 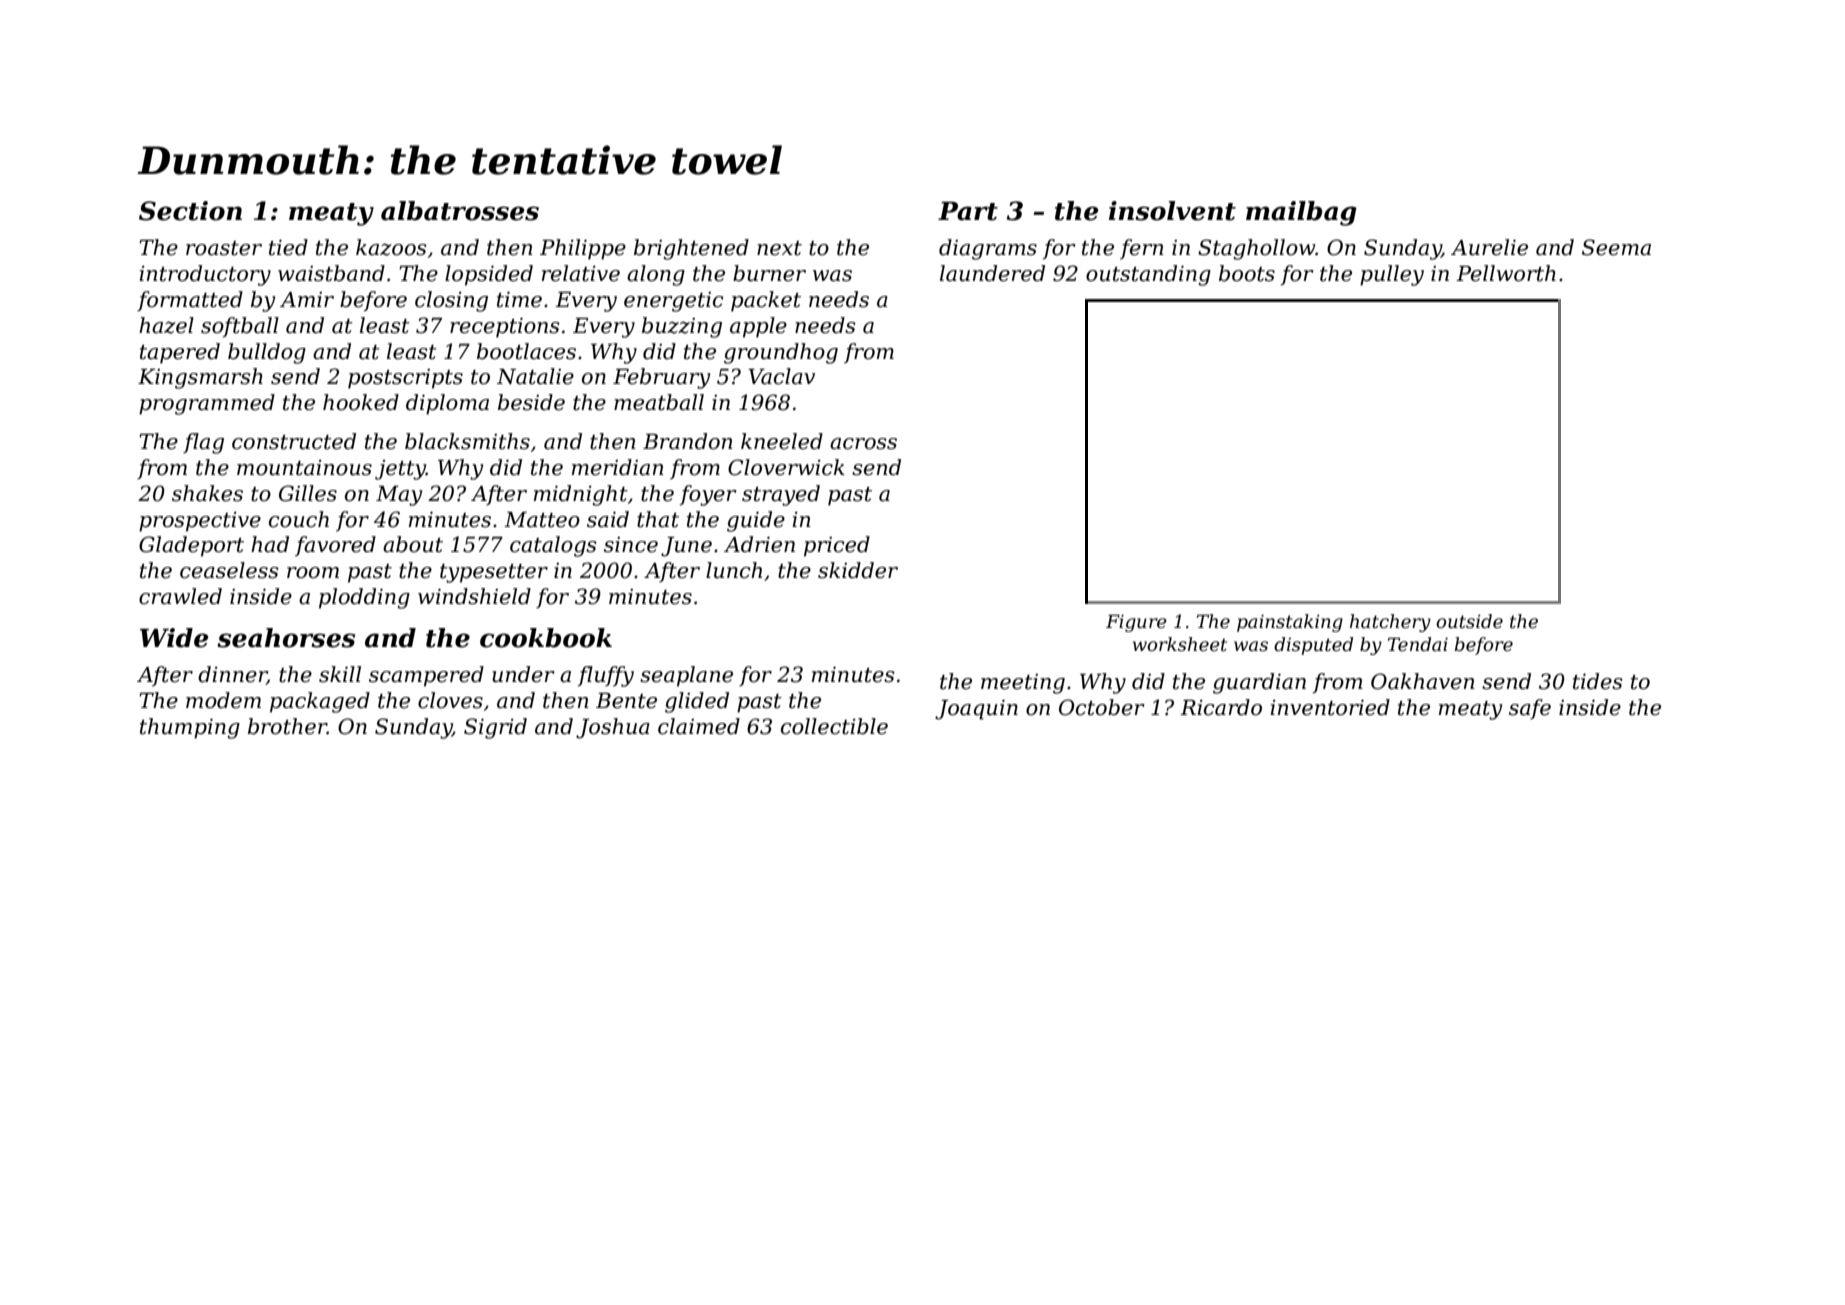 What do you see at coordinates (287, 726) in the image?
I see `brother` at bounding box center [287, 726].
